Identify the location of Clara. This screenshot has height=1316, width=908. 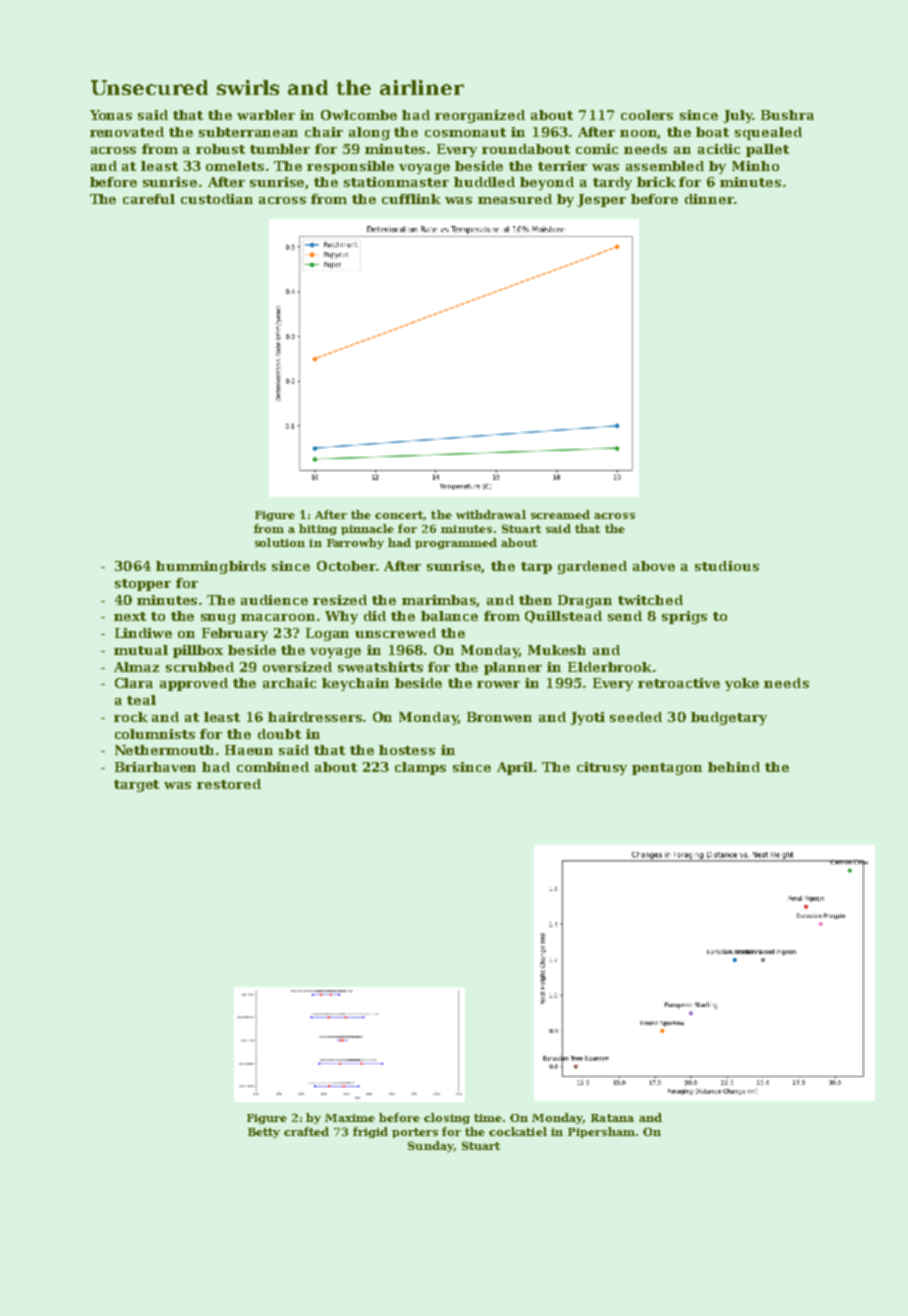
(134, 683).
